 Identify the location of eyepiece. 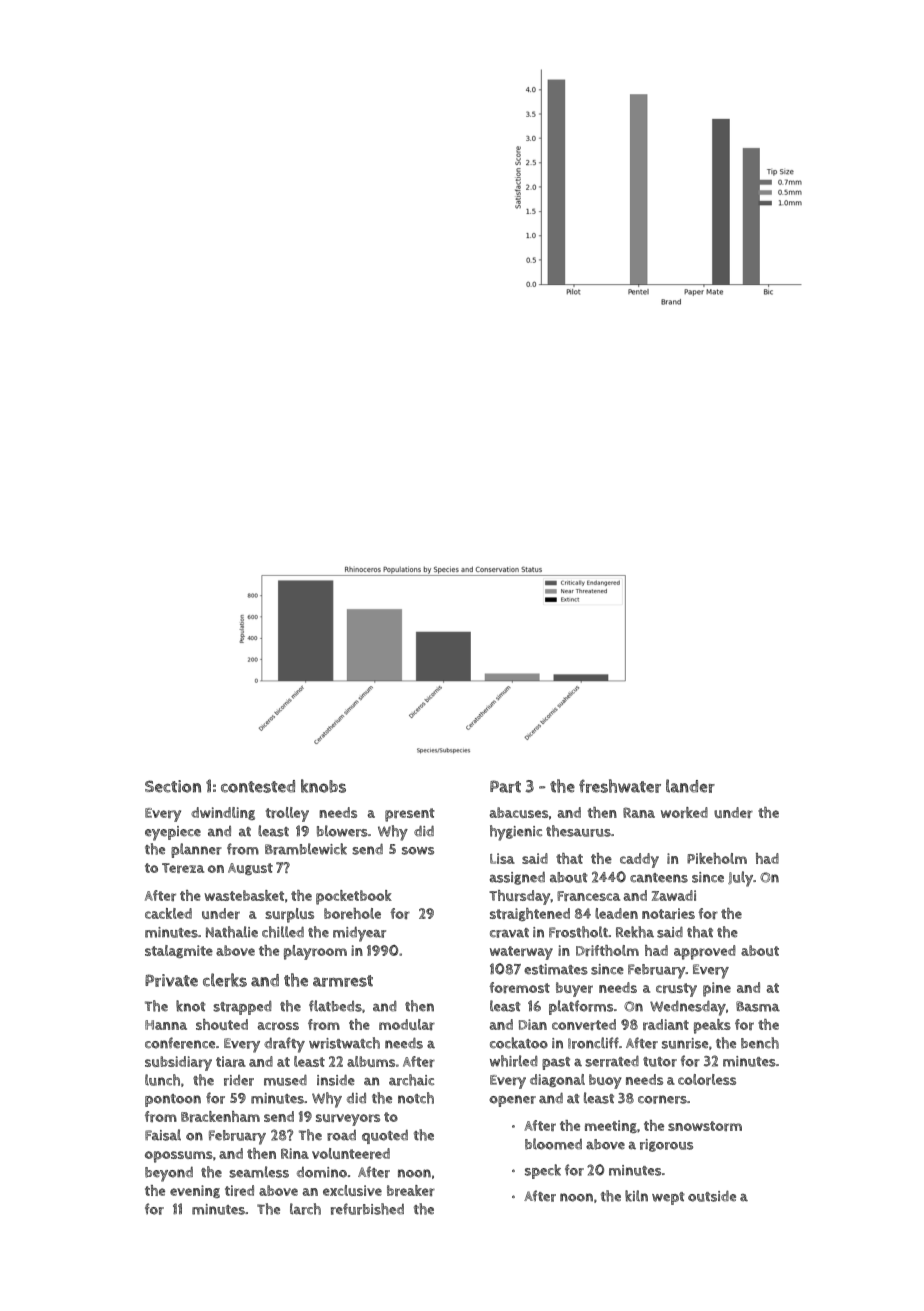
(173, 833).
